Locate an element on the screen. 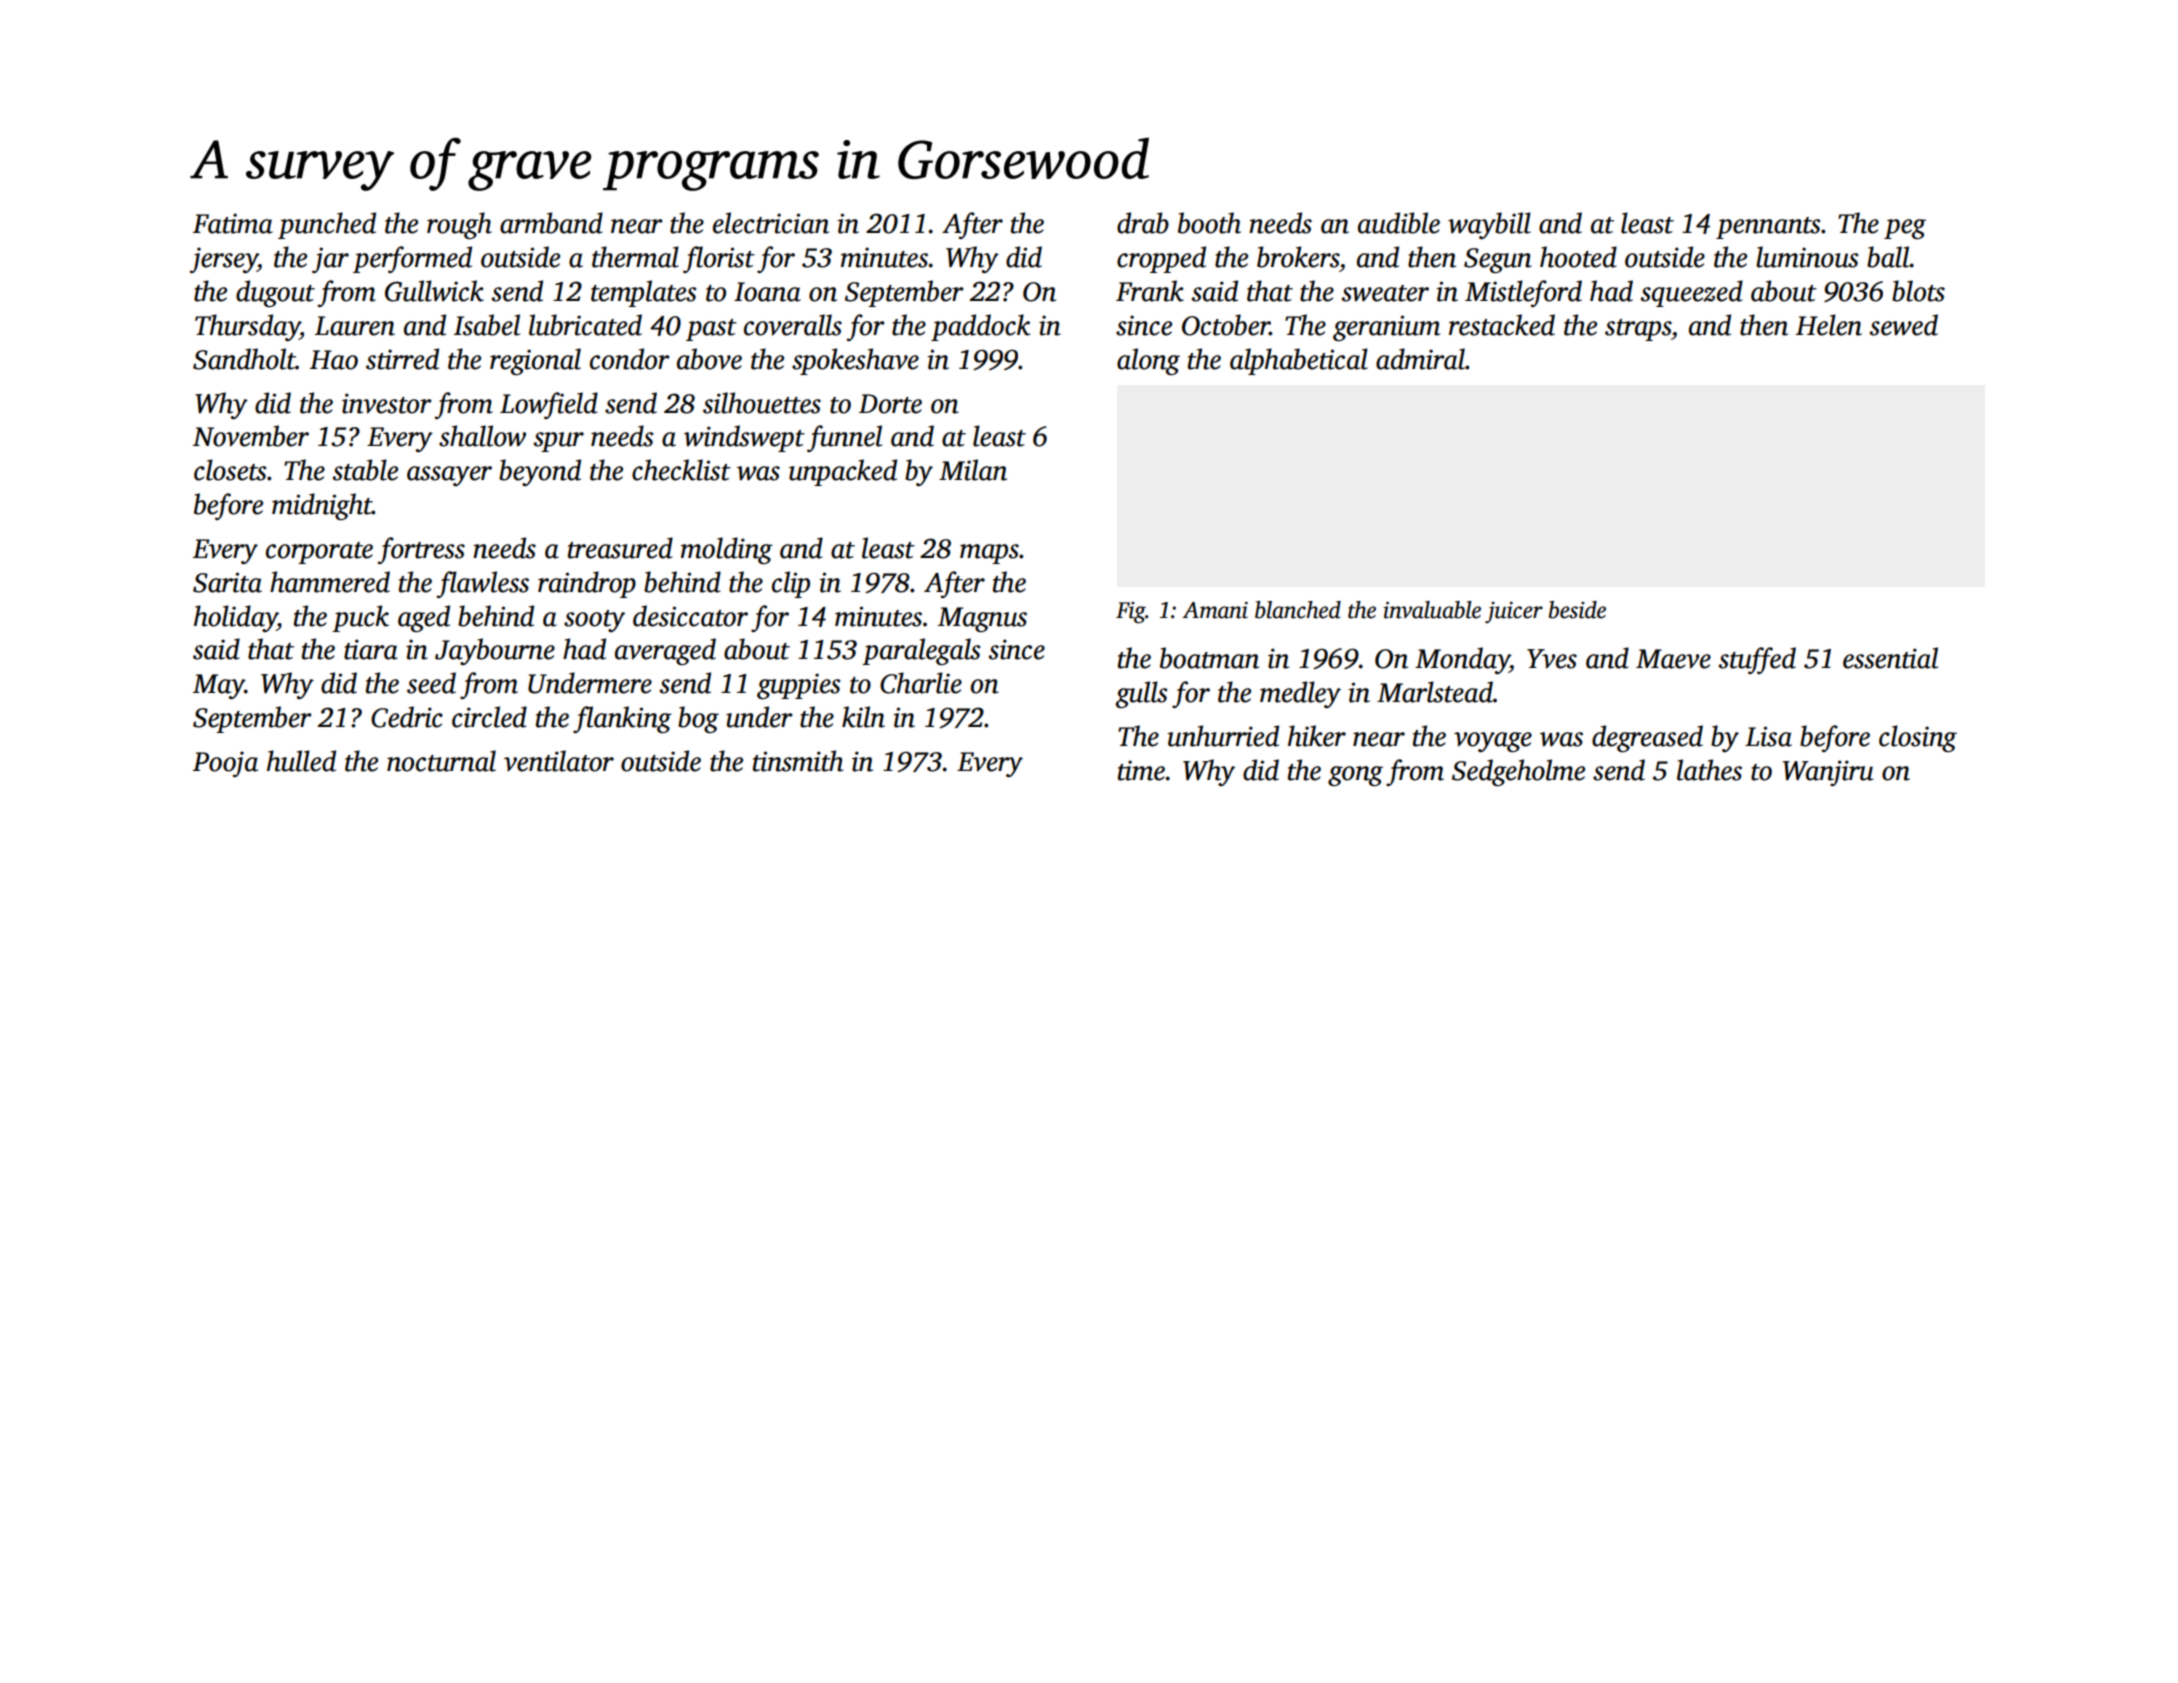 The image size is (2178, 1683). pennants is located at coordinates (1768, 228).
